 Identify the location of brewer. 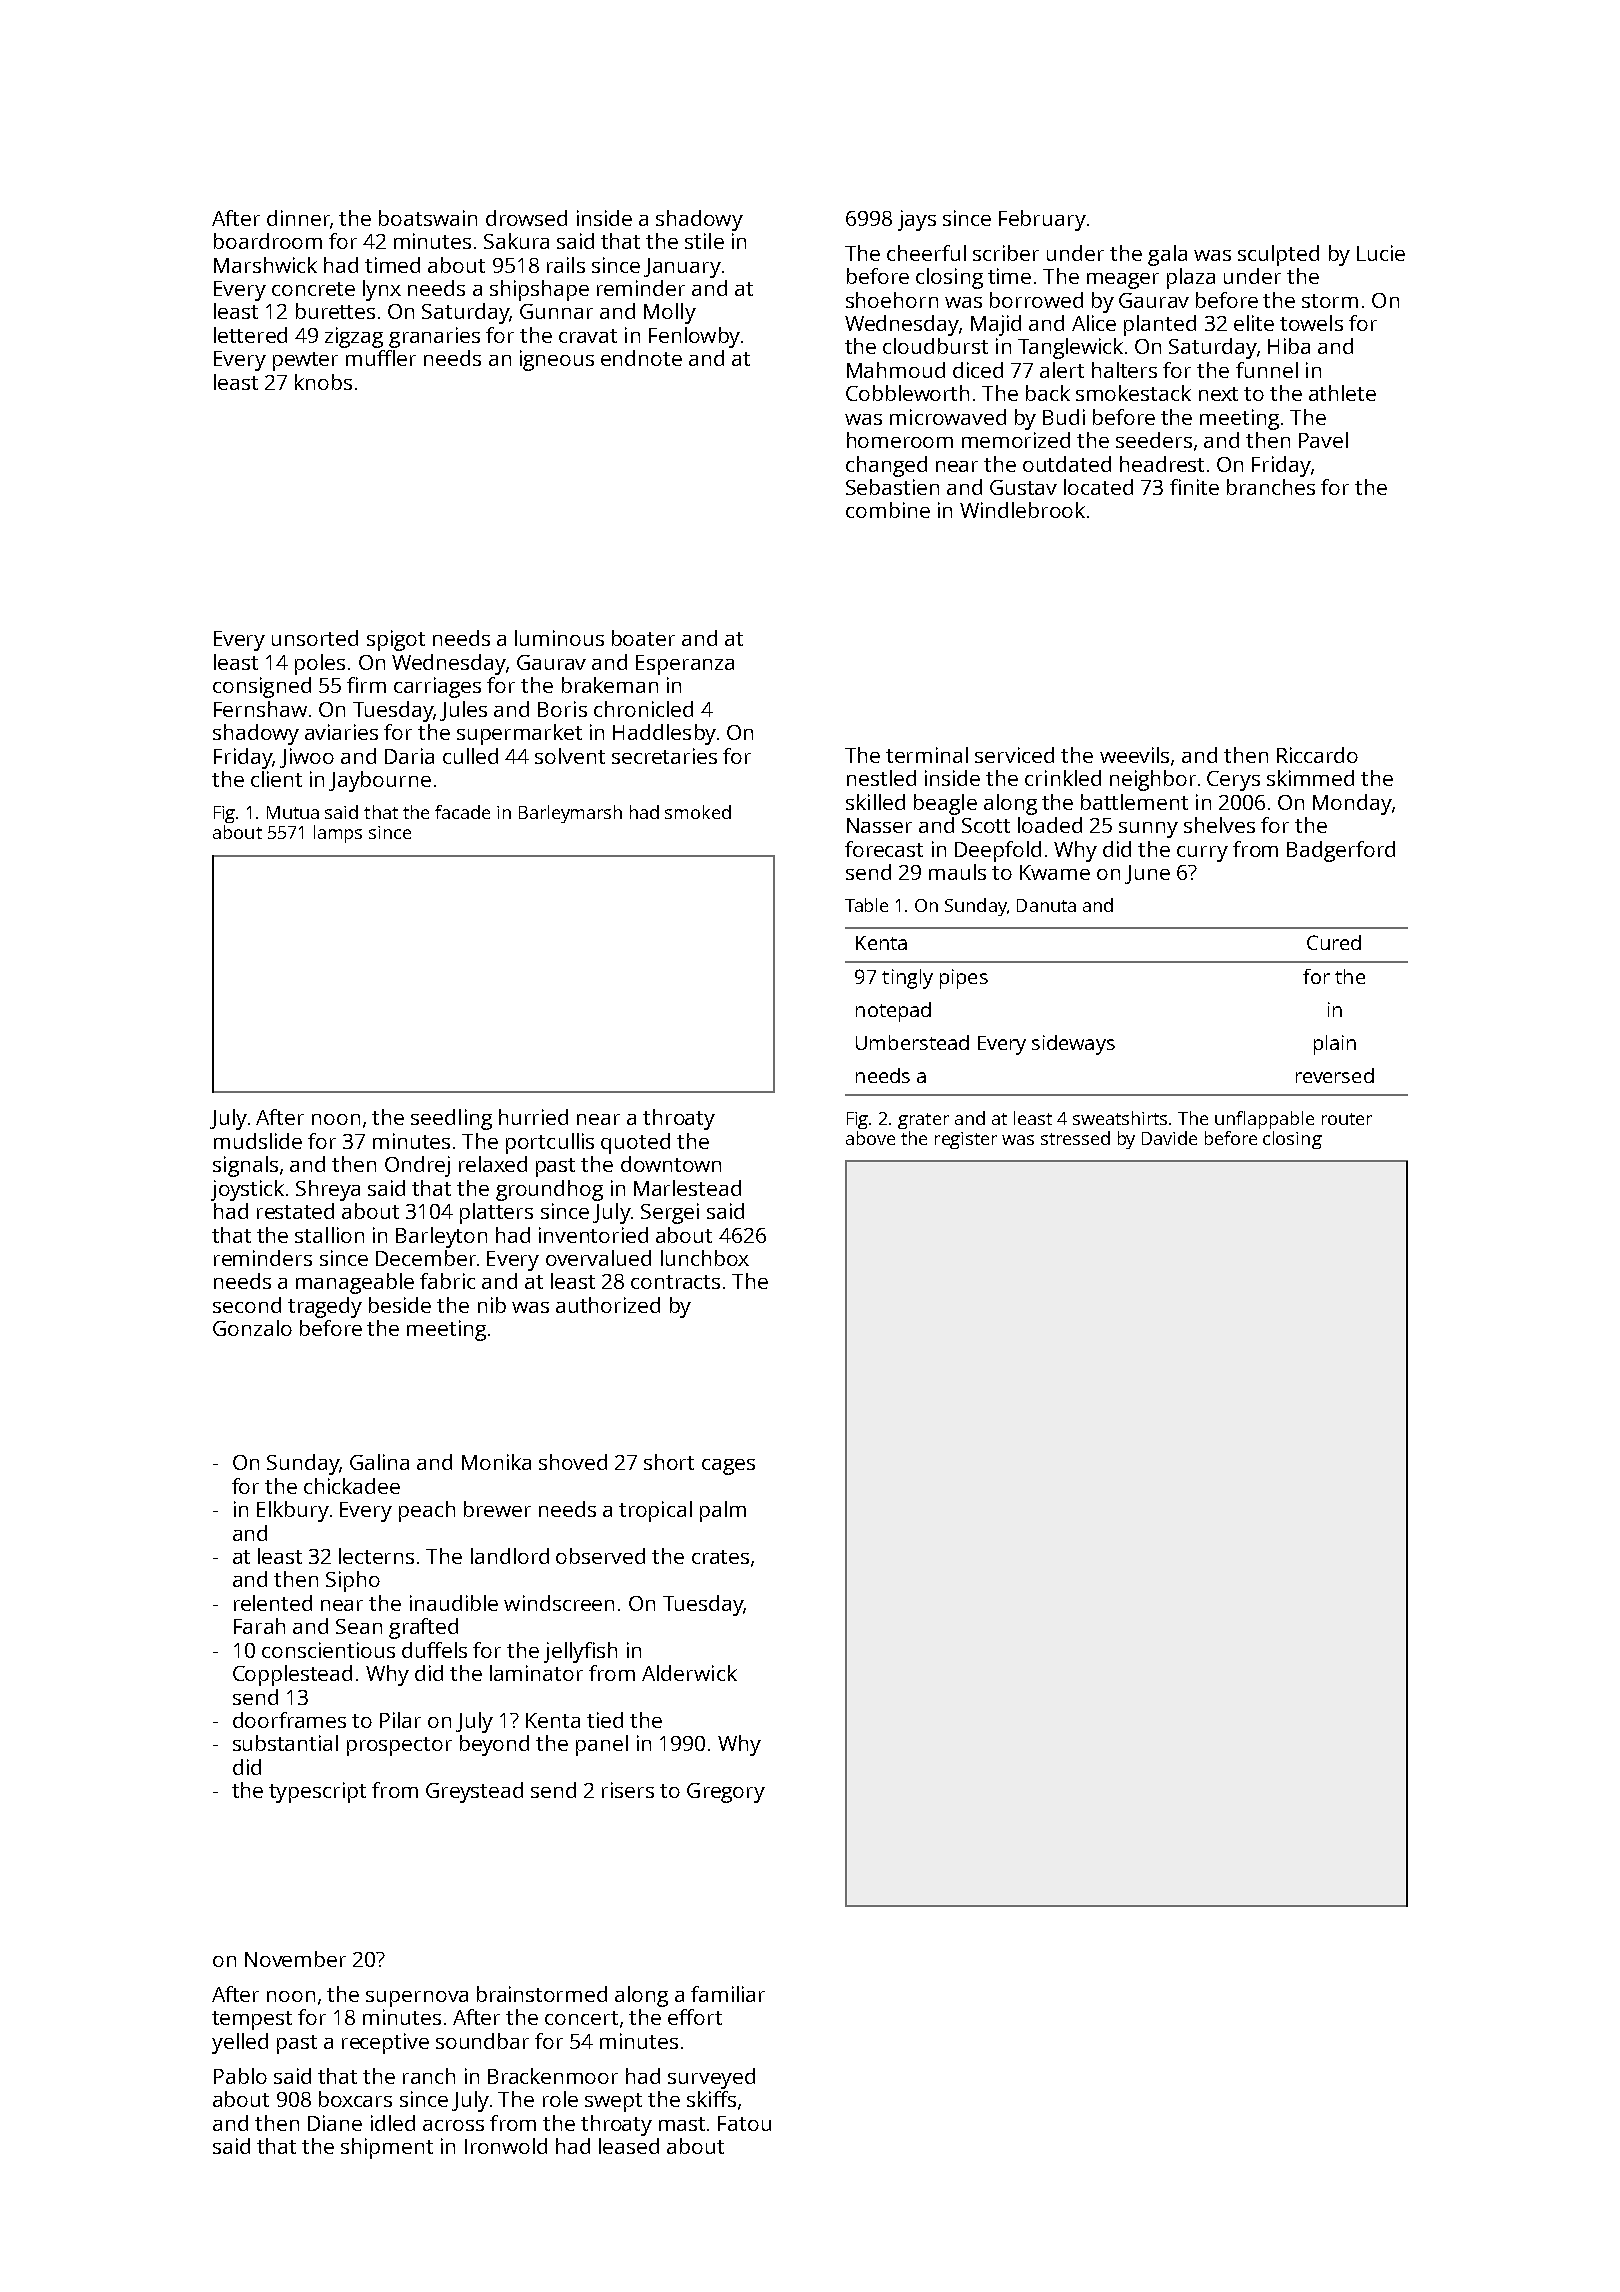
(497, 1509).
